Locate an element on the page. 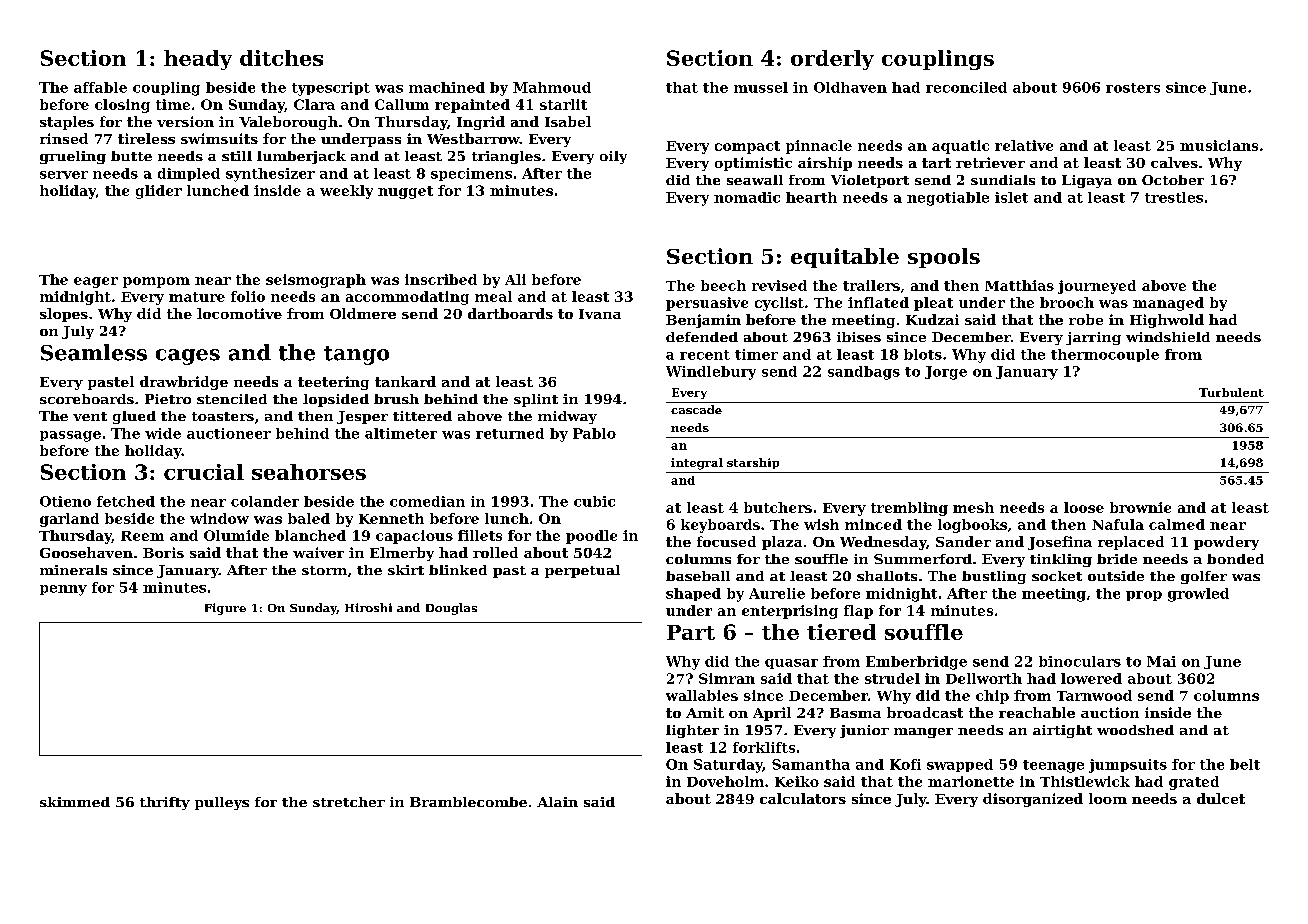  reconciled is located at coordinates (966, 87).
